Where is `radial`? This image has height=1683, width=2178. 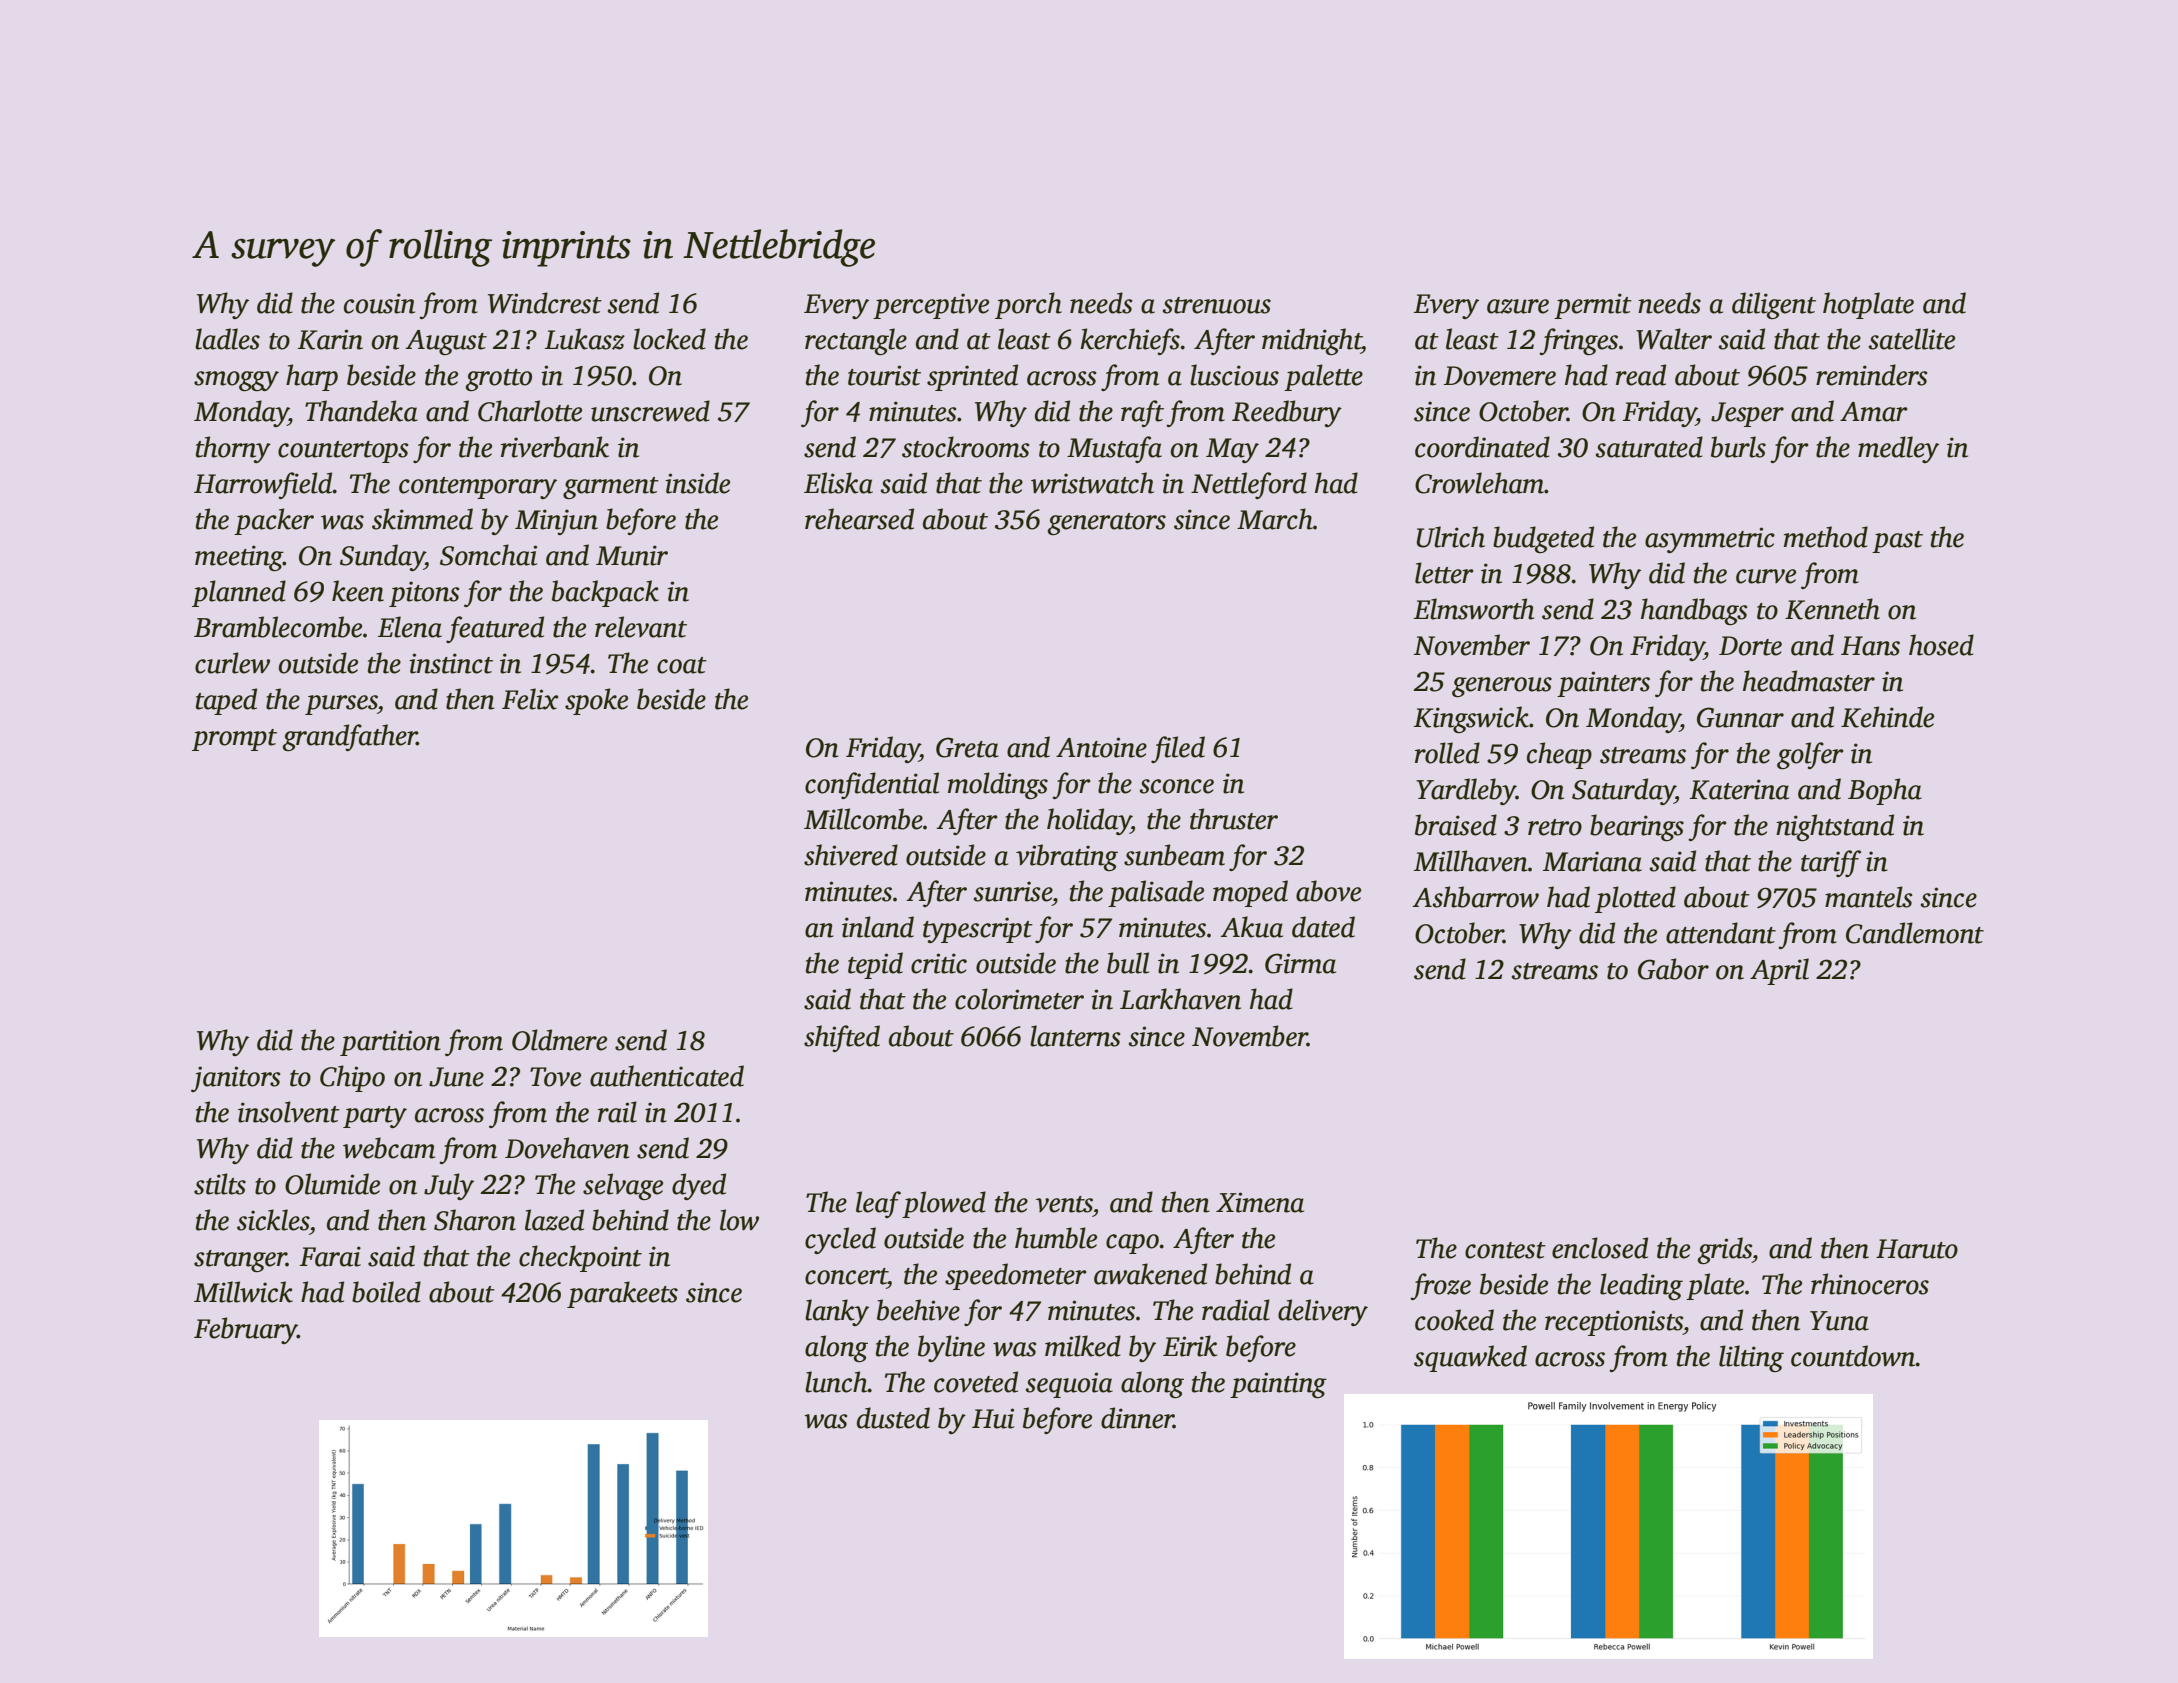
radial is located at coordinates (1236, 1310).
